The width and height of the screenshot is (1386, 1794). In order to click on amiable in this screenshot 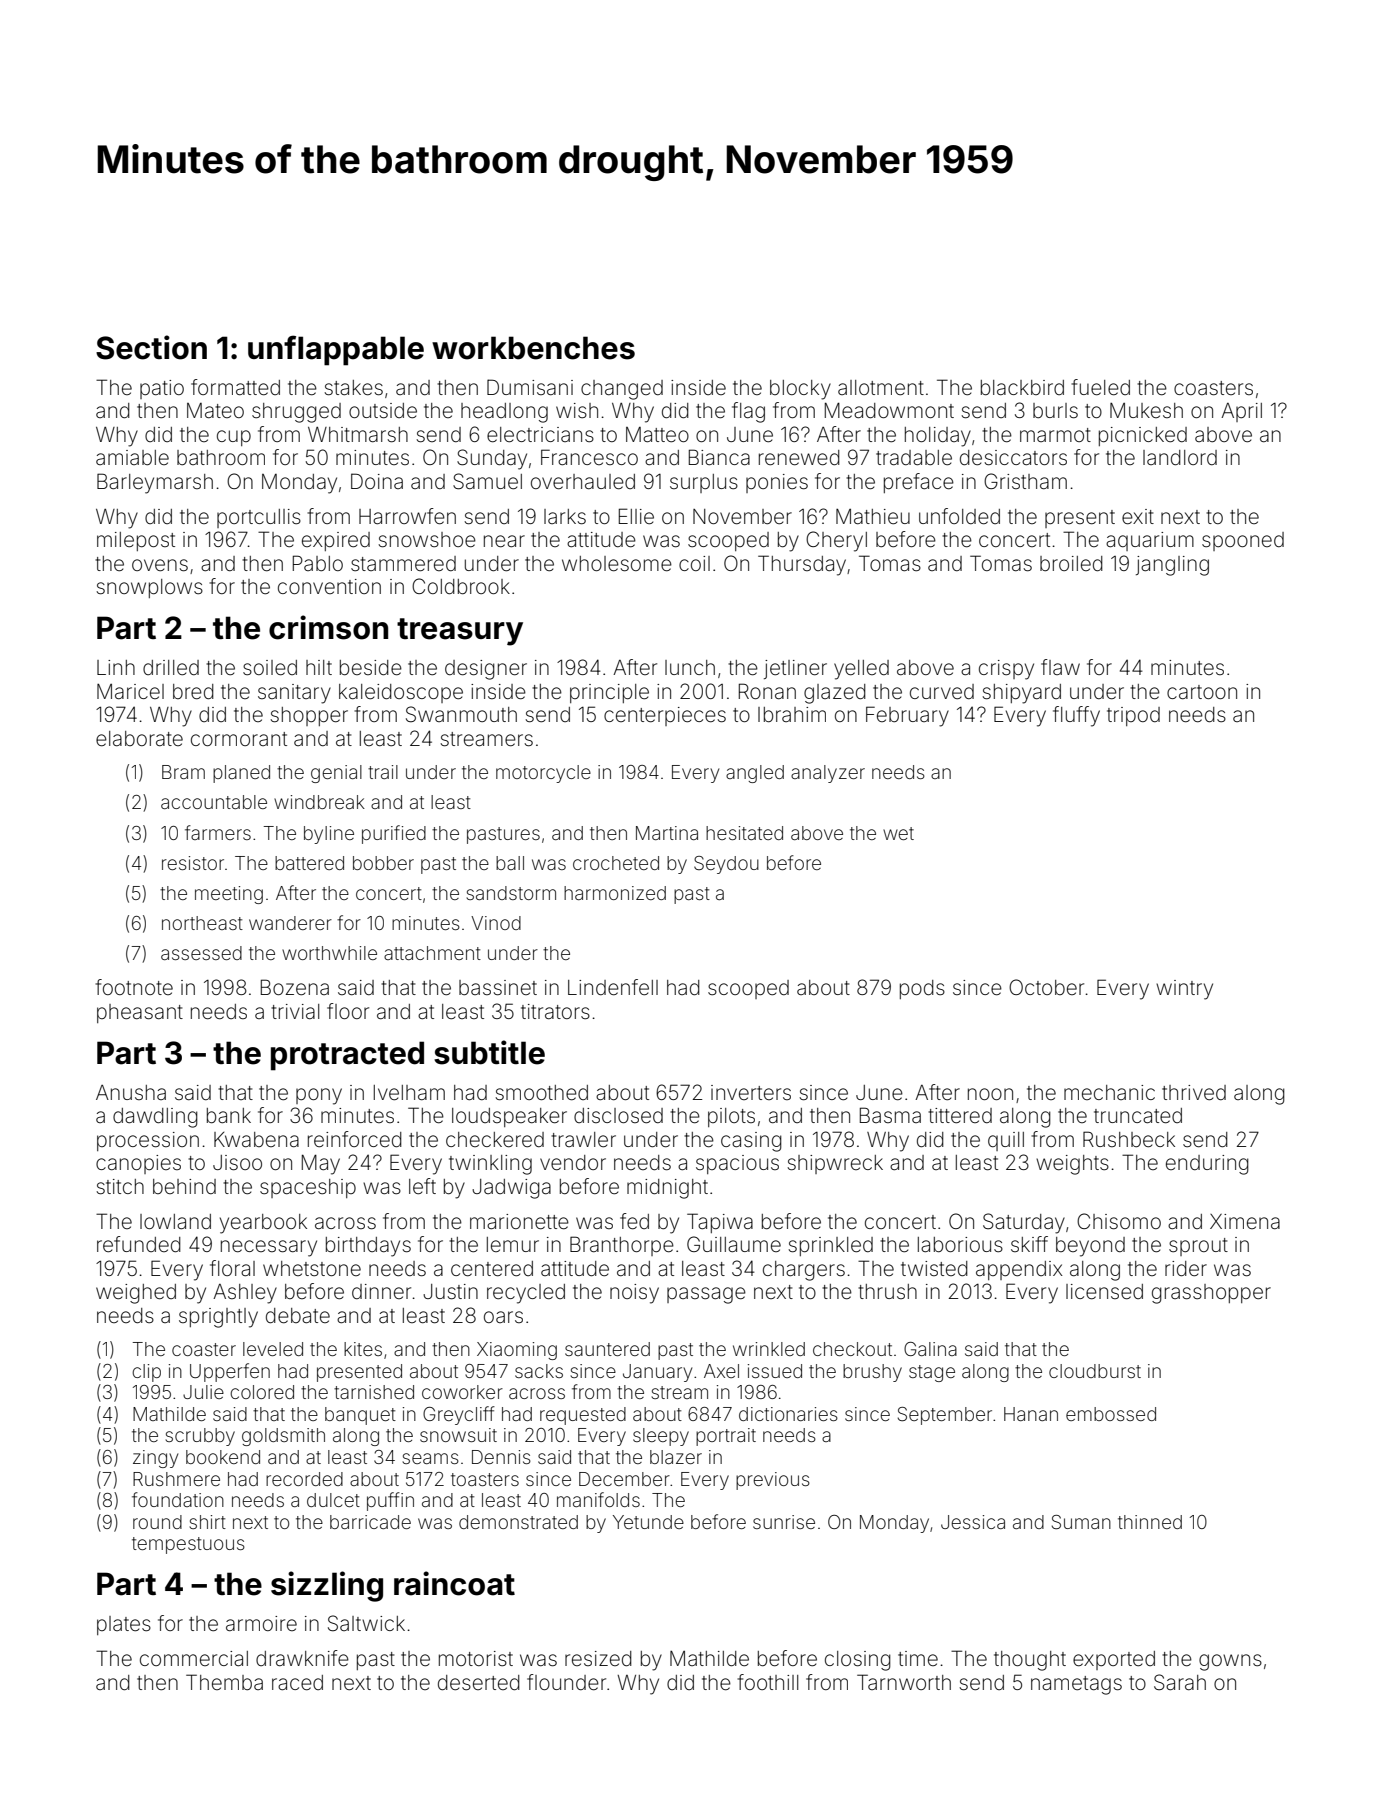, I will do `click(132, 457)`.
